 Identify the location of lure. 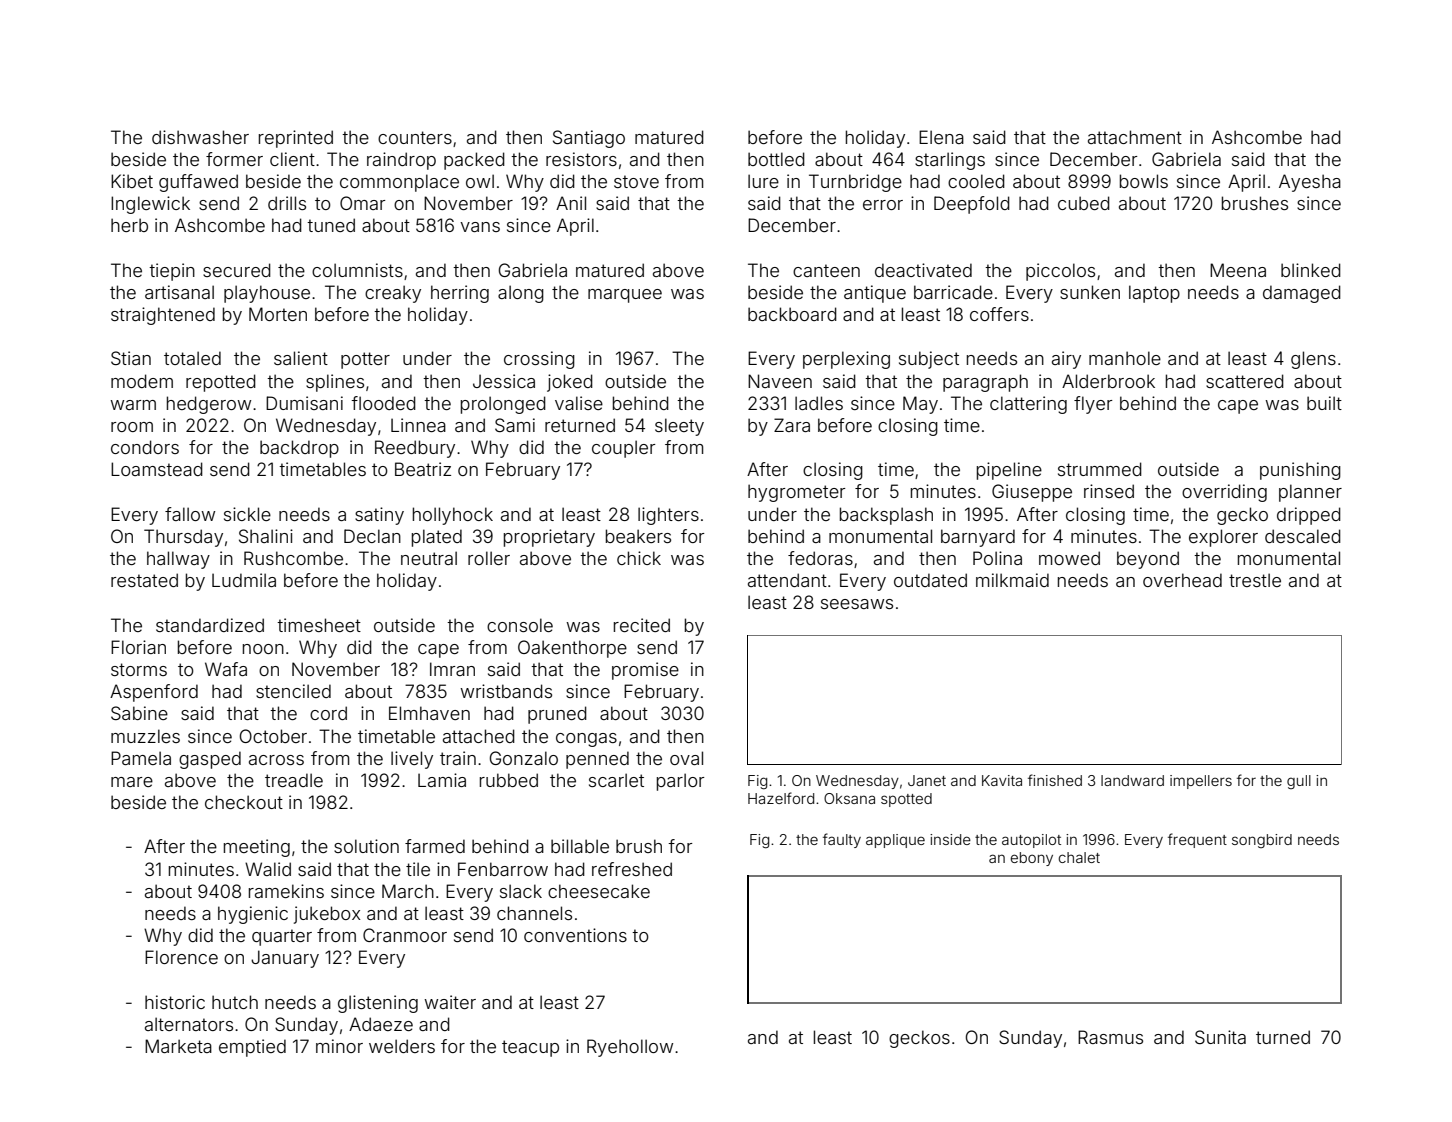
(763, 181).
